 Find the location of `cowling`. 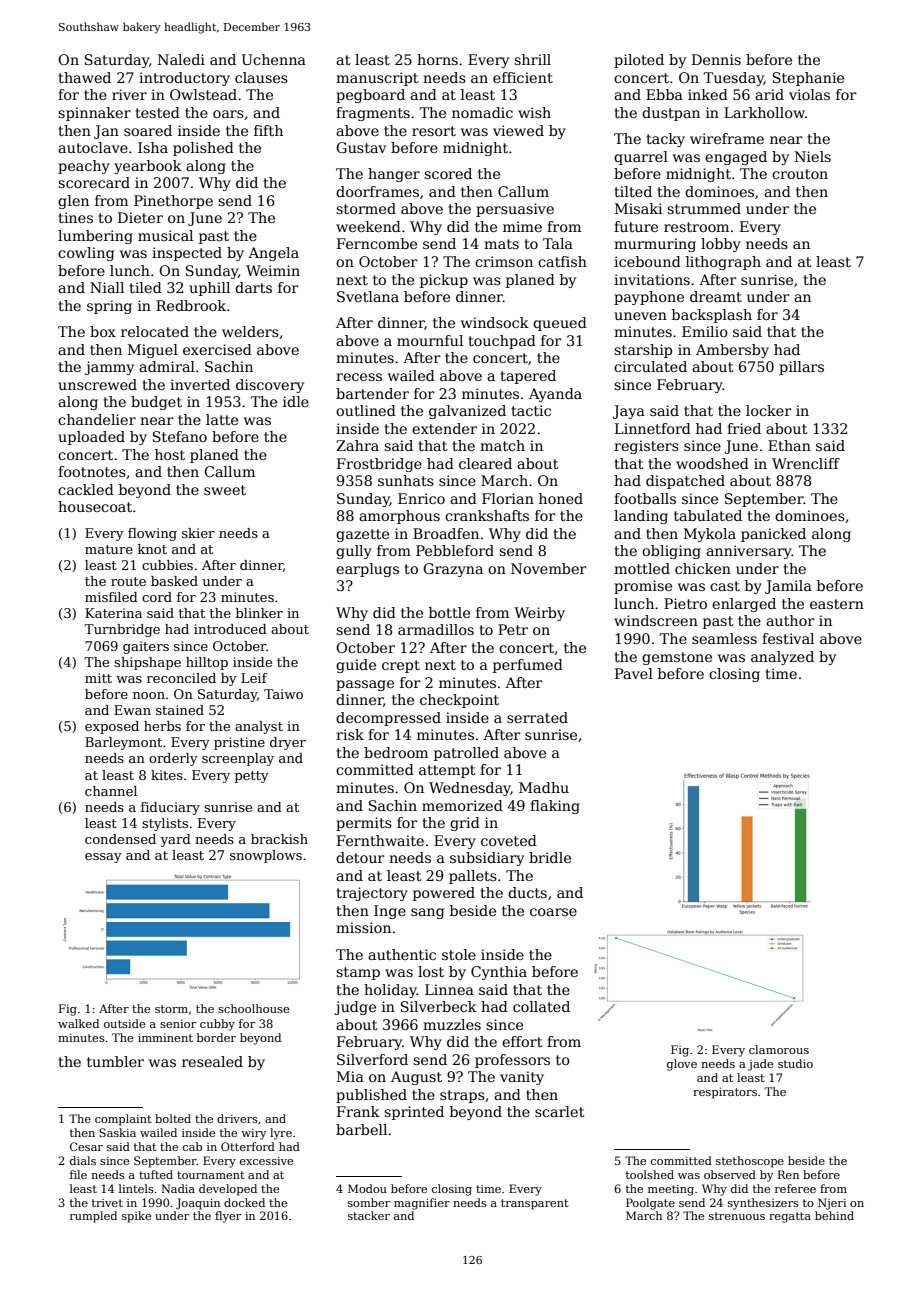

cowling is located at coordinates (86, 254).
